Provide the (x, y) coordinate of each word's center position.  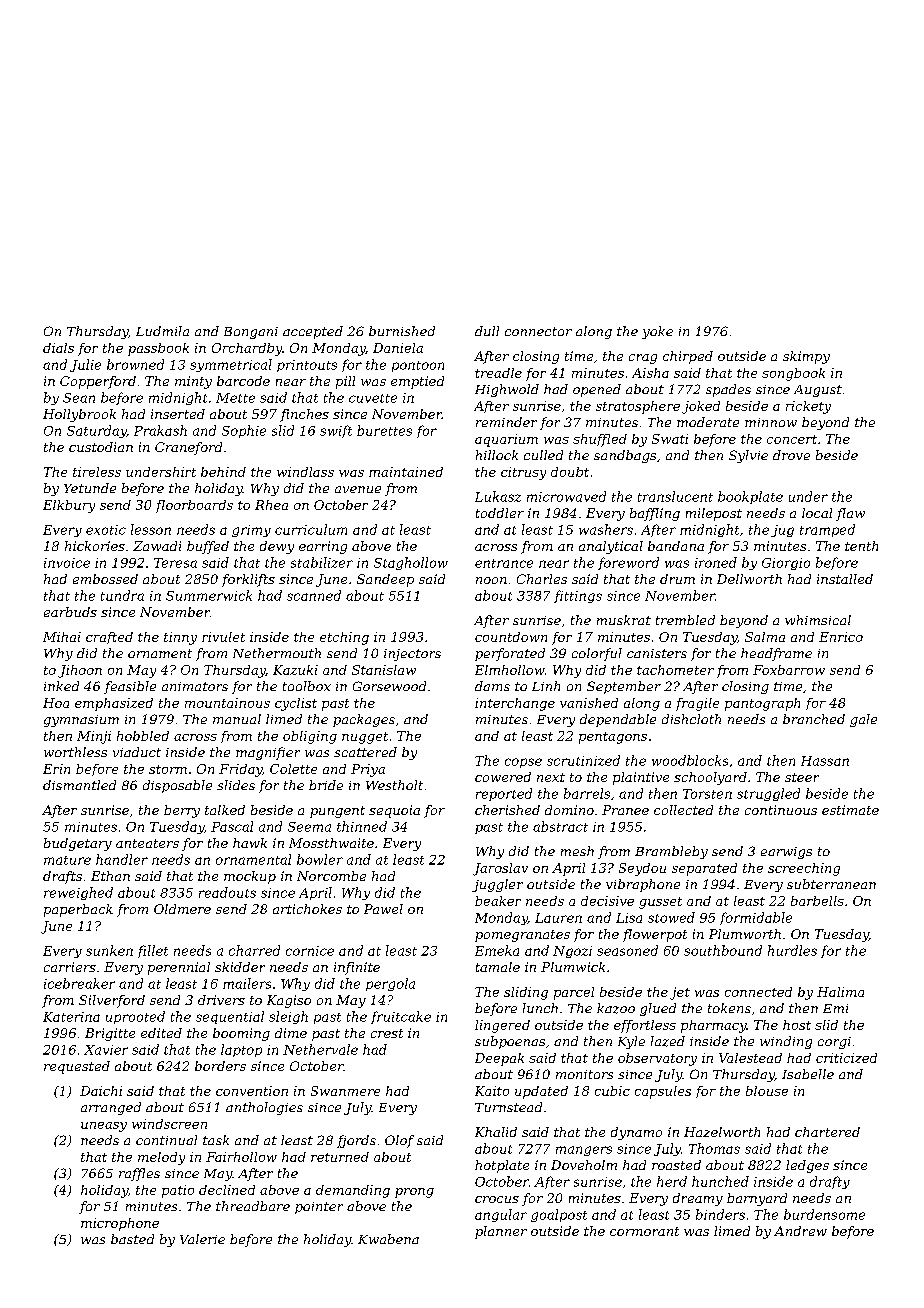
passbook (158, 349)
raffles (139, 1174)
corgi (834, 1043)
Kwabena (388, 1239)
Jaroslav (500, 869)
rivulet (223, 637)
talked (225, 810)
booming (241, 1034)
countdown (511, 637)
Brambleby (671, 852)
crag (643, 359)
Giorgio (786, 564)
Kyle (631, 1042)
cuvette (373, 398)
